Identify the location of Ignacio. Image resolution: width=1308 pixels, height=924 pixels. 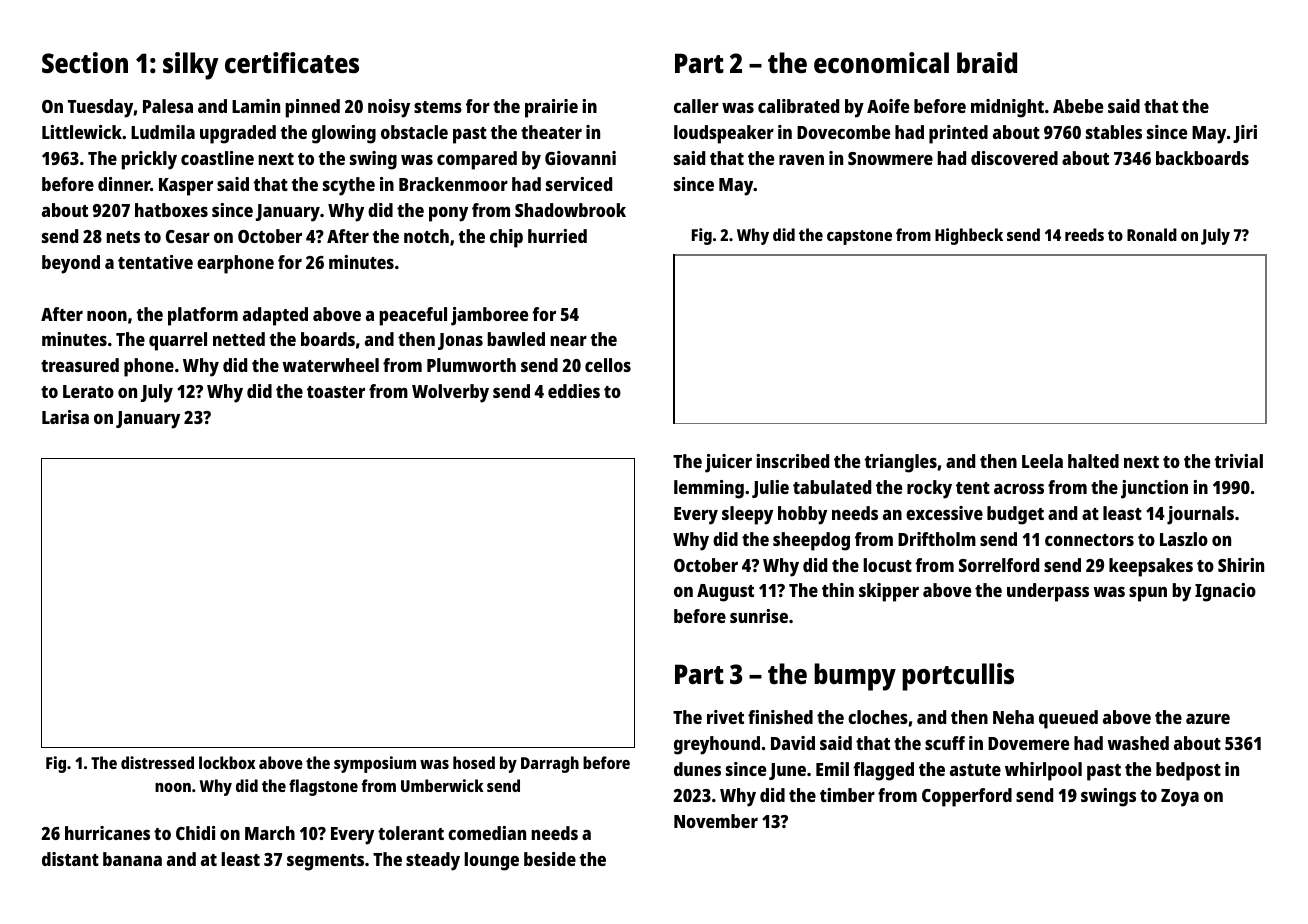
(1225, 592).
